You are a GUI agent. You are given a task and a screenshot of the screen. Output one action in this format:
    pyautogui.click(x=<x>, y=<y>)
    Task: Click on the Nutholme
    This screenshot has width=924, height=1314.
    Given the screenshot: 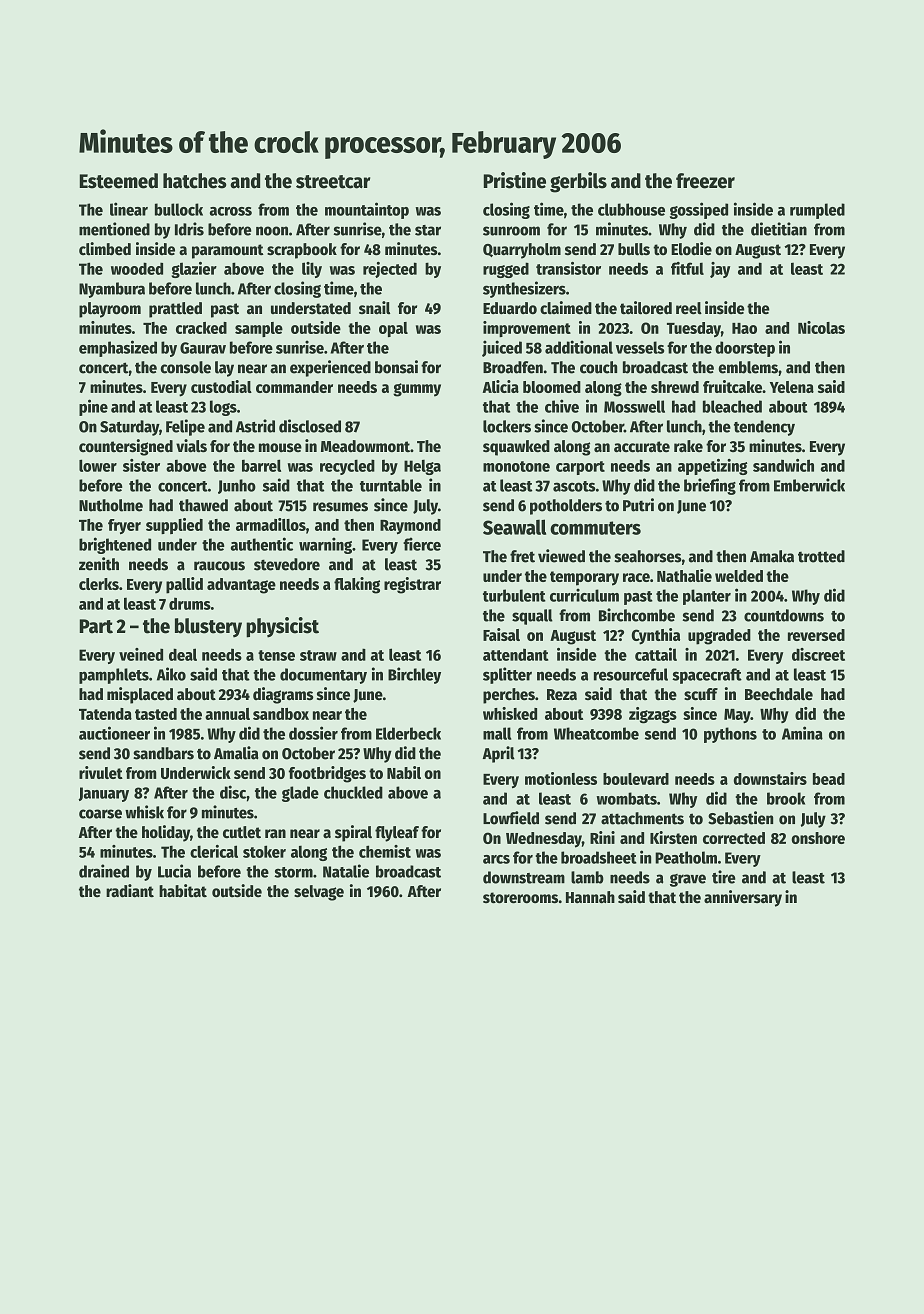 What is the action you would take?
    pyautogui.click(x=111, y=505)
